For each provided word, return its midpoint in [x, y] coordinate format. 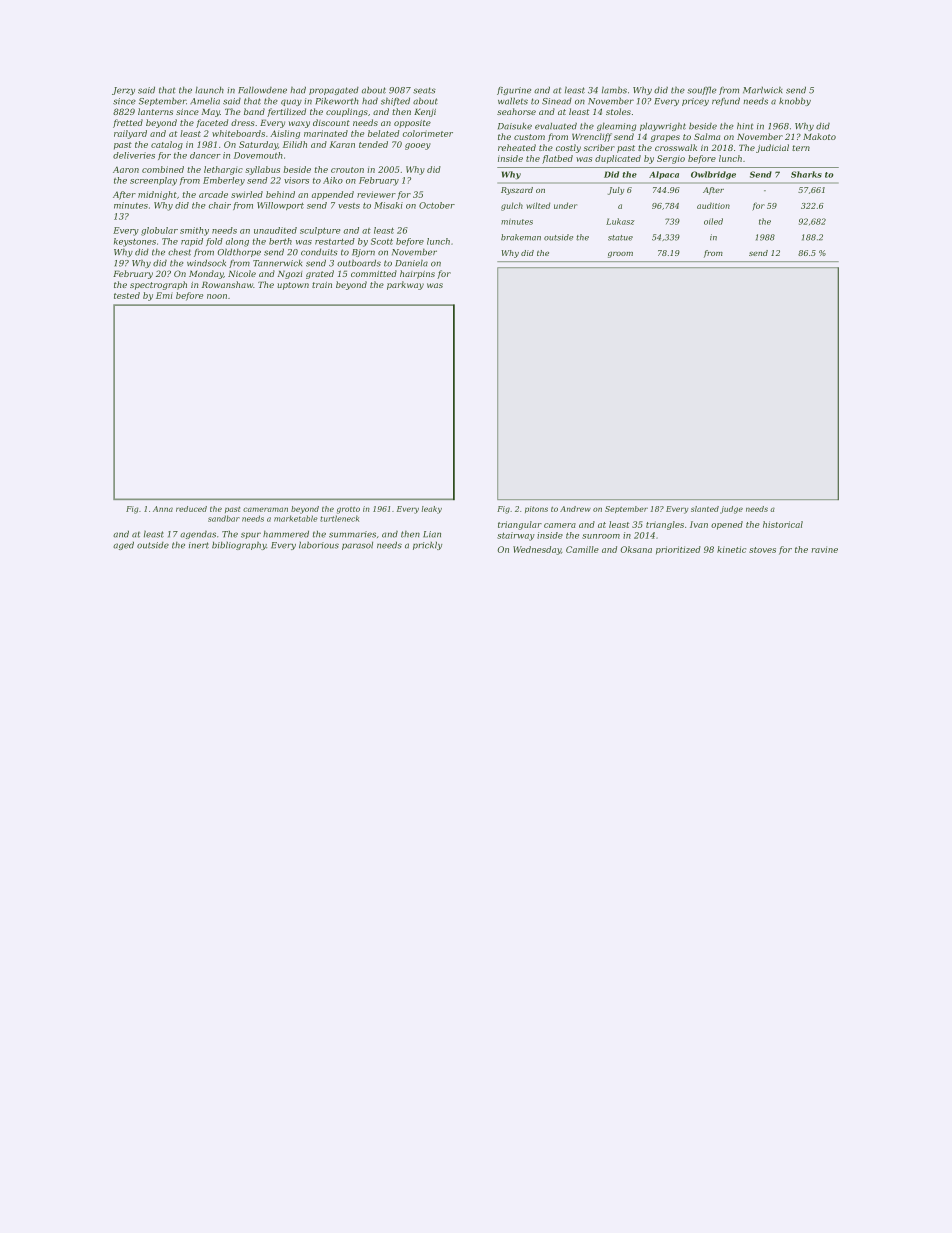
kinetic [731, 549]
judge [731, 510]
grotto [348, 510]
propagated [334, 90]
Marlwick [763, 90]
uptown [293, 286]
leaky [432, 510]
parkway [405, 285]
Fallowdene [262, 90]
